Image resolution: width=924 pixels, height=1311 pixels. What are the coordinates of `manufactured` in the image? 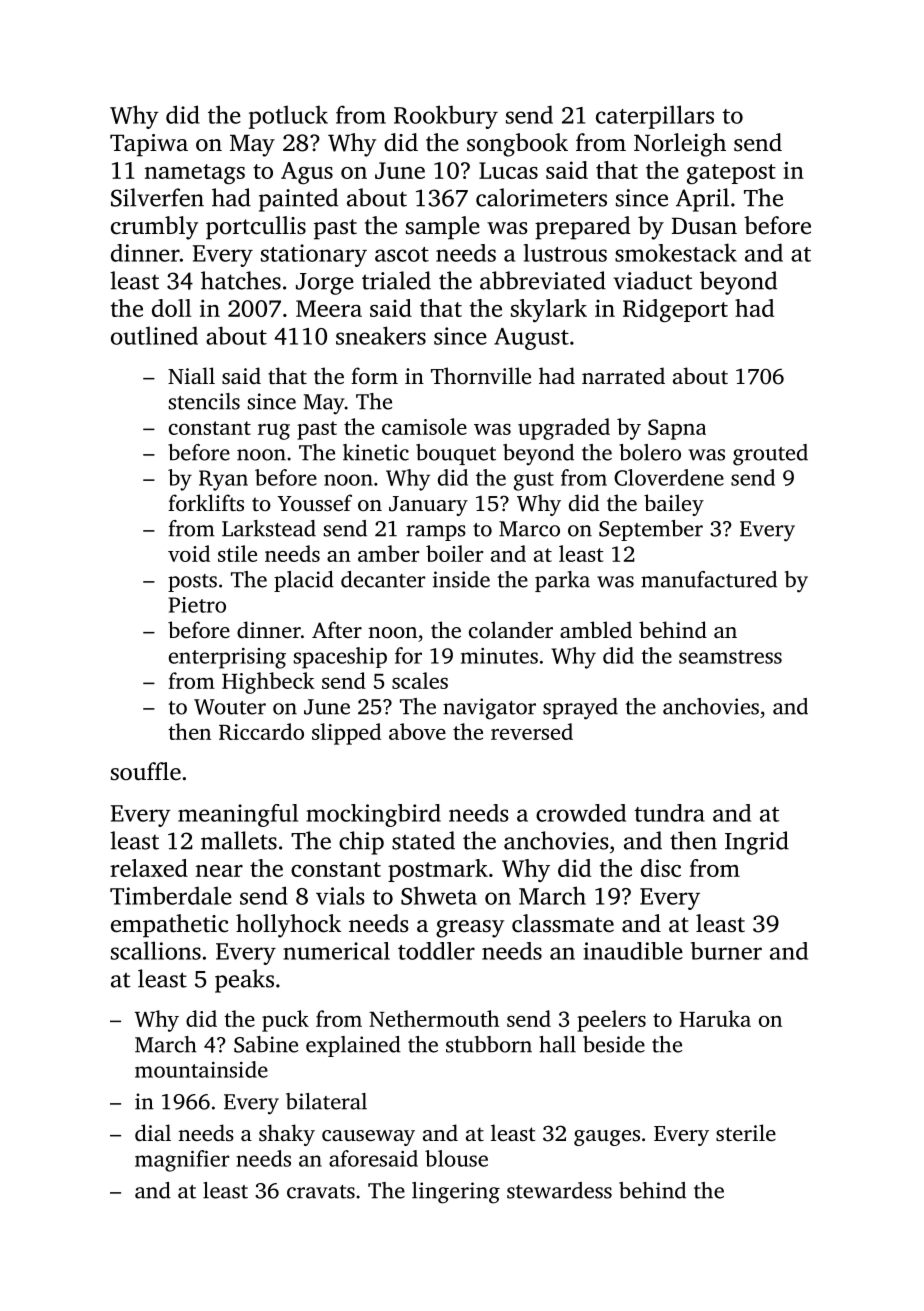 It's located at (709, 579).
